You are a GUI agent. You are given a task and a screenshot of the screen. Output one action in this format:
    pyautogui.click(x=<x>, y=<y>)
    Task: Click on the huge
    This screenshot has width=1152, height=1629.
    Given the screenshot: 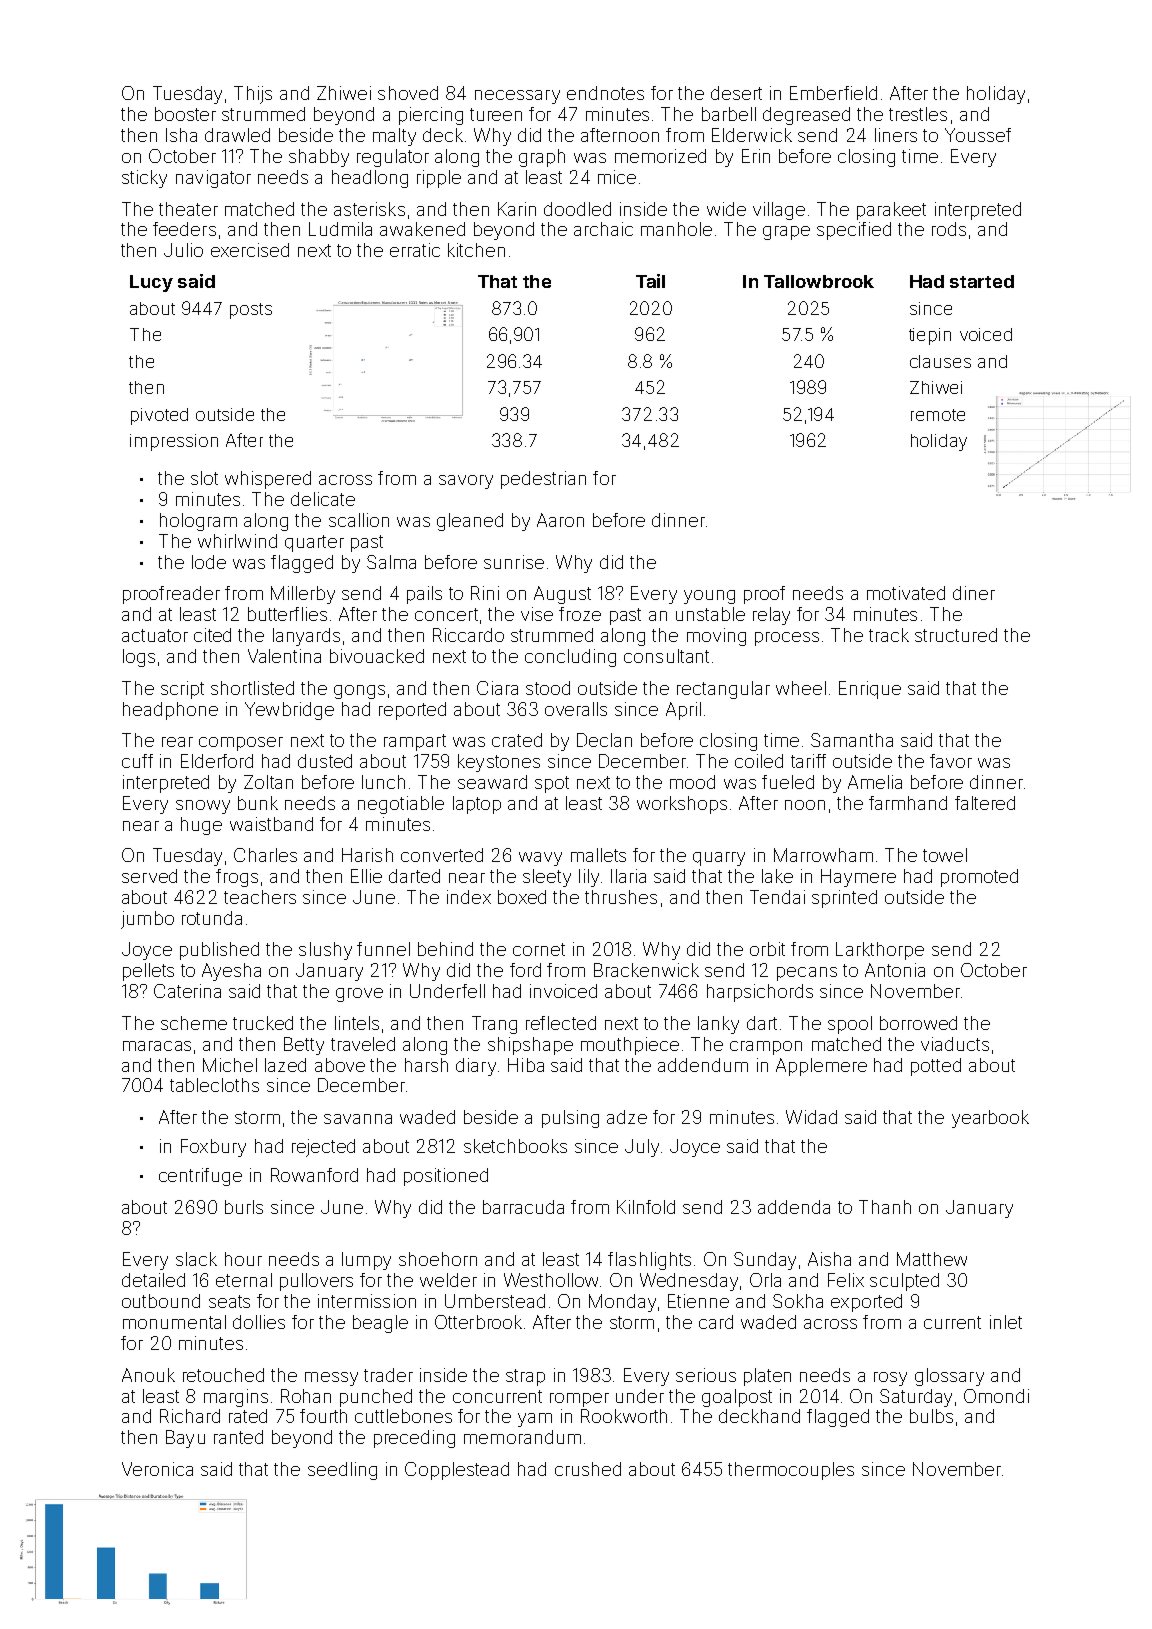 What is the action you would take?
    pyautogui.click(x=201, y=826)
